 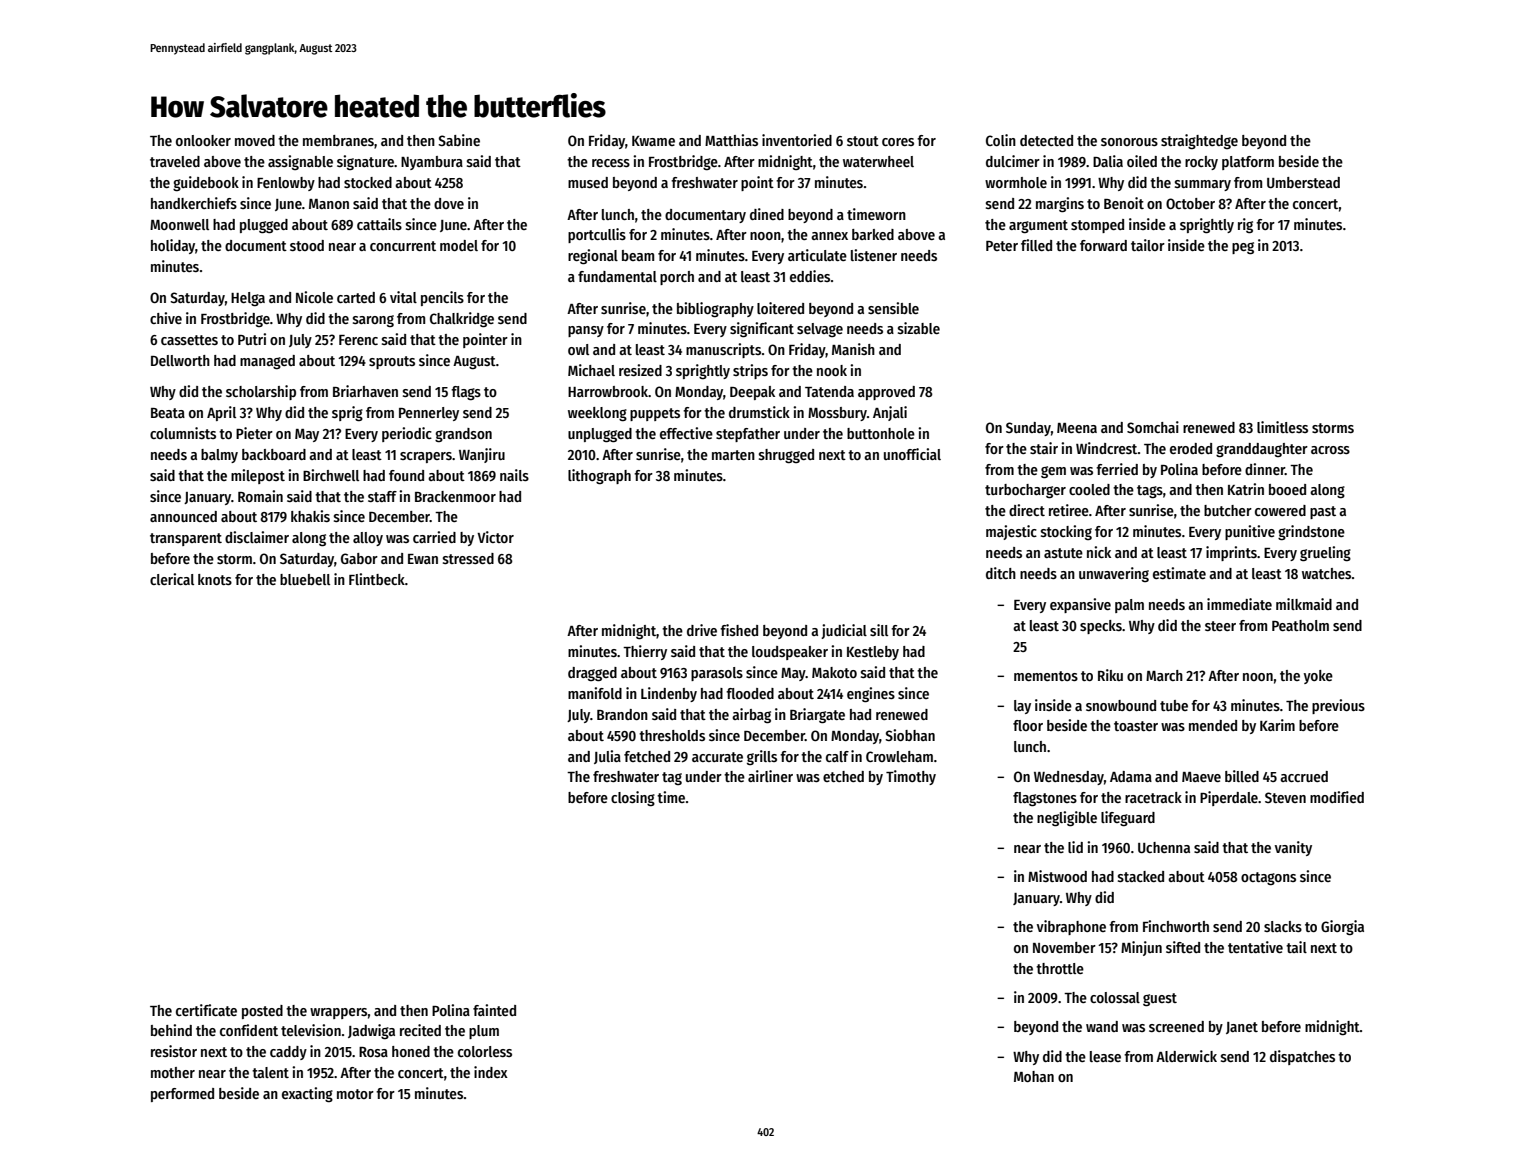 What do you see at coordinates (1250, 532) in the page?
I see `punitive` at bounding box center [1250, 532].
